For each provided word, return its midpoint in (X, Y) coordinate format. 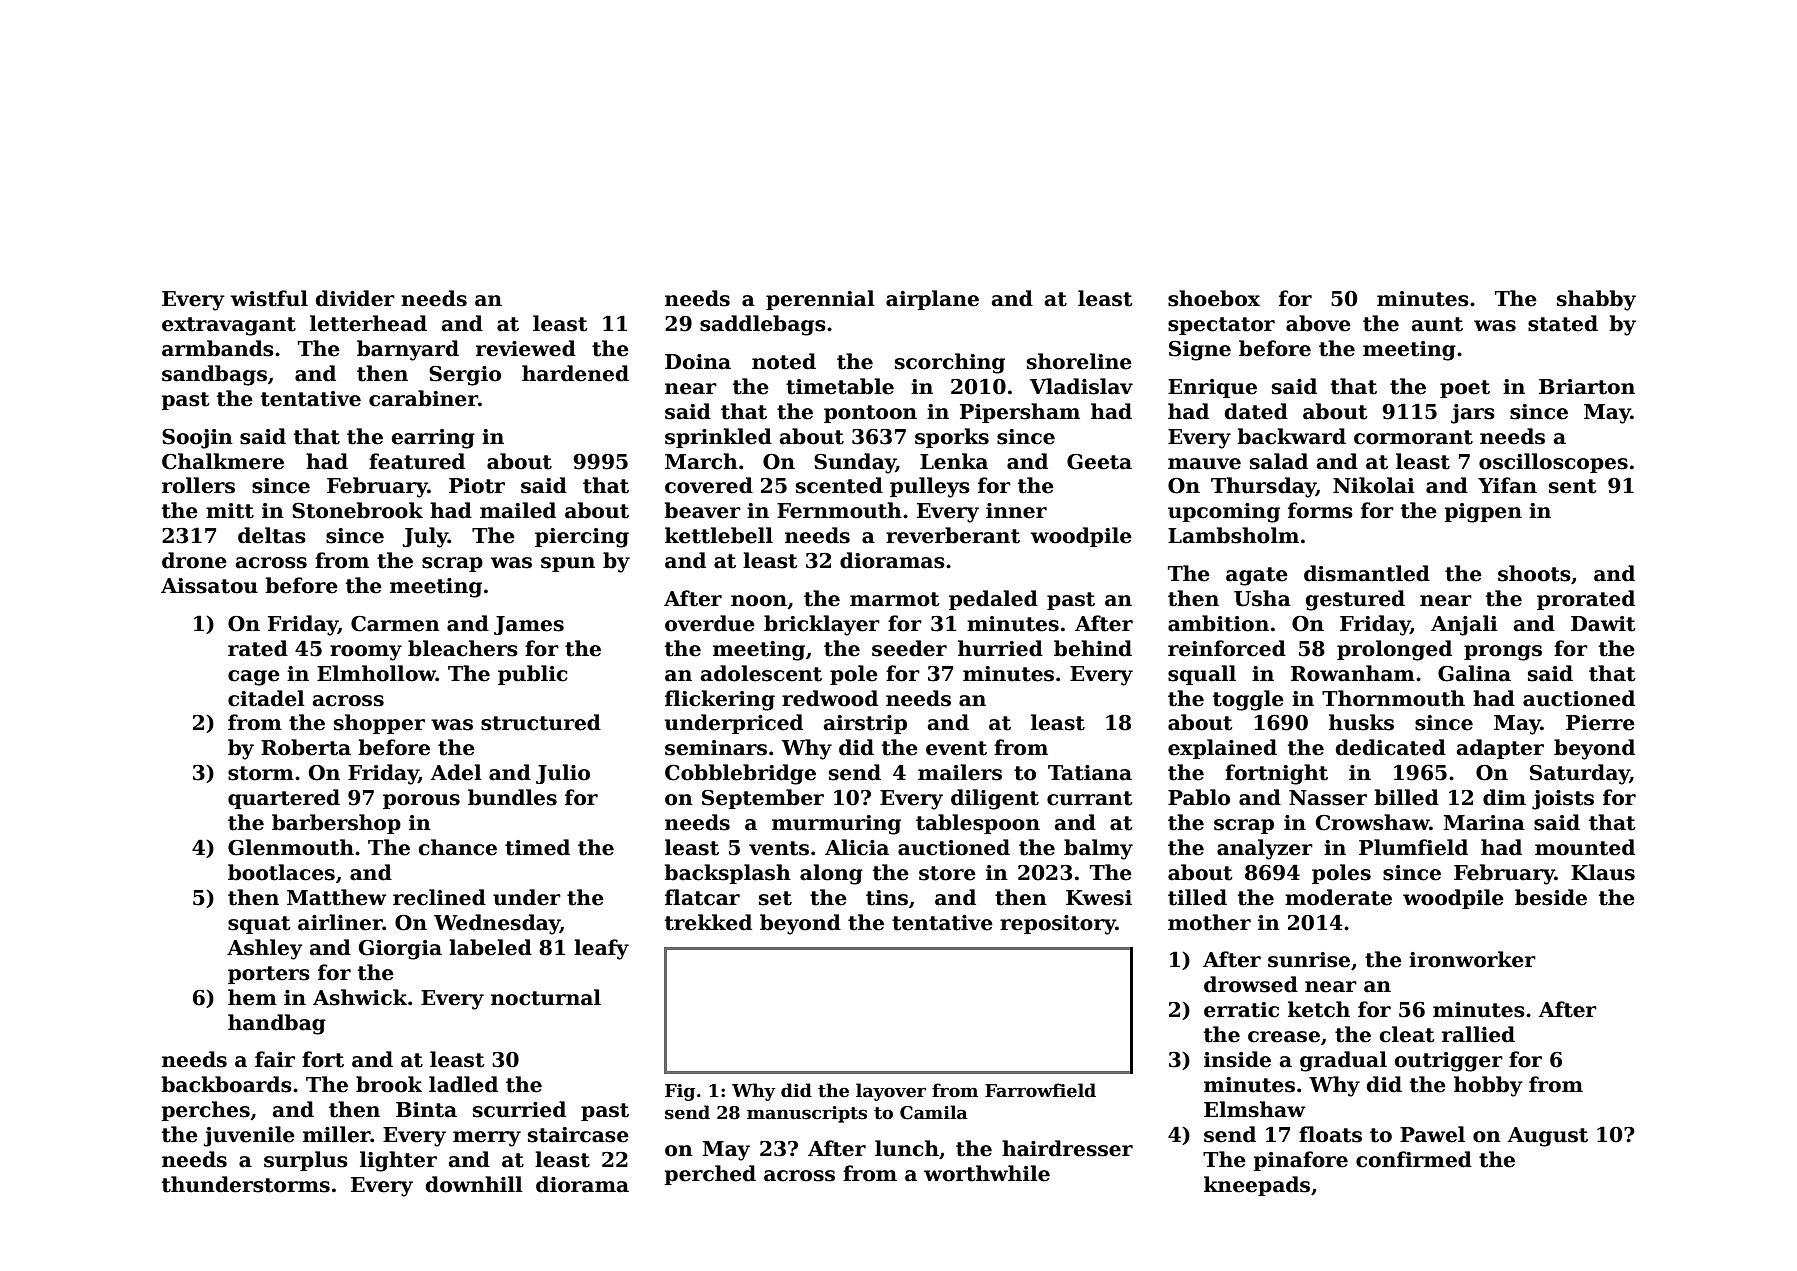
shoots (1534, 573)
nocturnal (546, 997)
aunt (1437, 324)
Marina (1484, 823)
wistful (269, 298)
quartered (284, 799)
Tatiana (1090, 773)
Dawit (1603, 624)
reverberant (953, 535)
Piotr (477, 486)
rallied (1478, 1034)
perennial (820, 300)
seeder (909, 648)
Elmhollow (376, 673)
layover (891, 1092)
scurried (519, 1109)
